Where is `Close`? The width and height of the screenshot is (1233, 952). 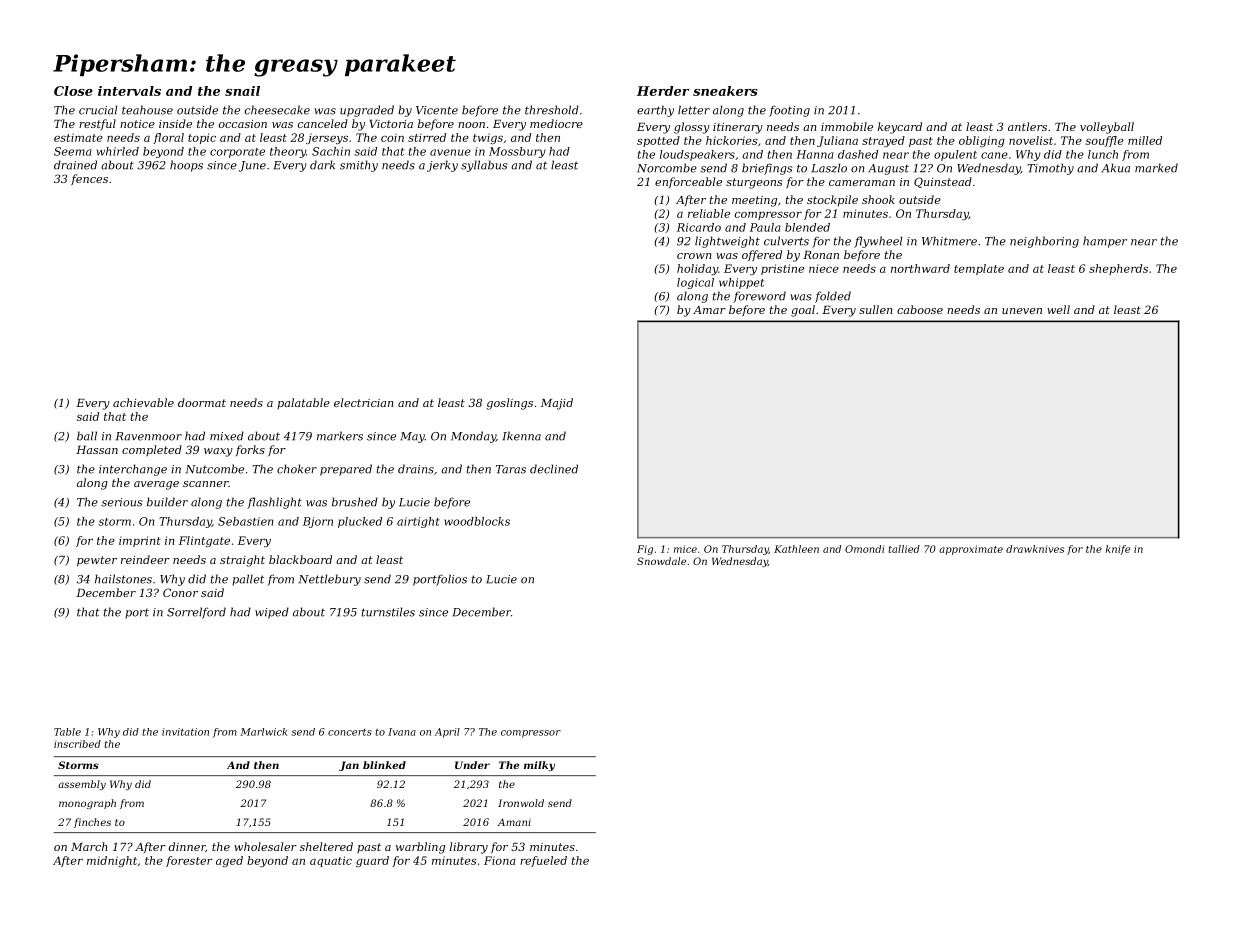 Close is located at coordinates (73, 91).
